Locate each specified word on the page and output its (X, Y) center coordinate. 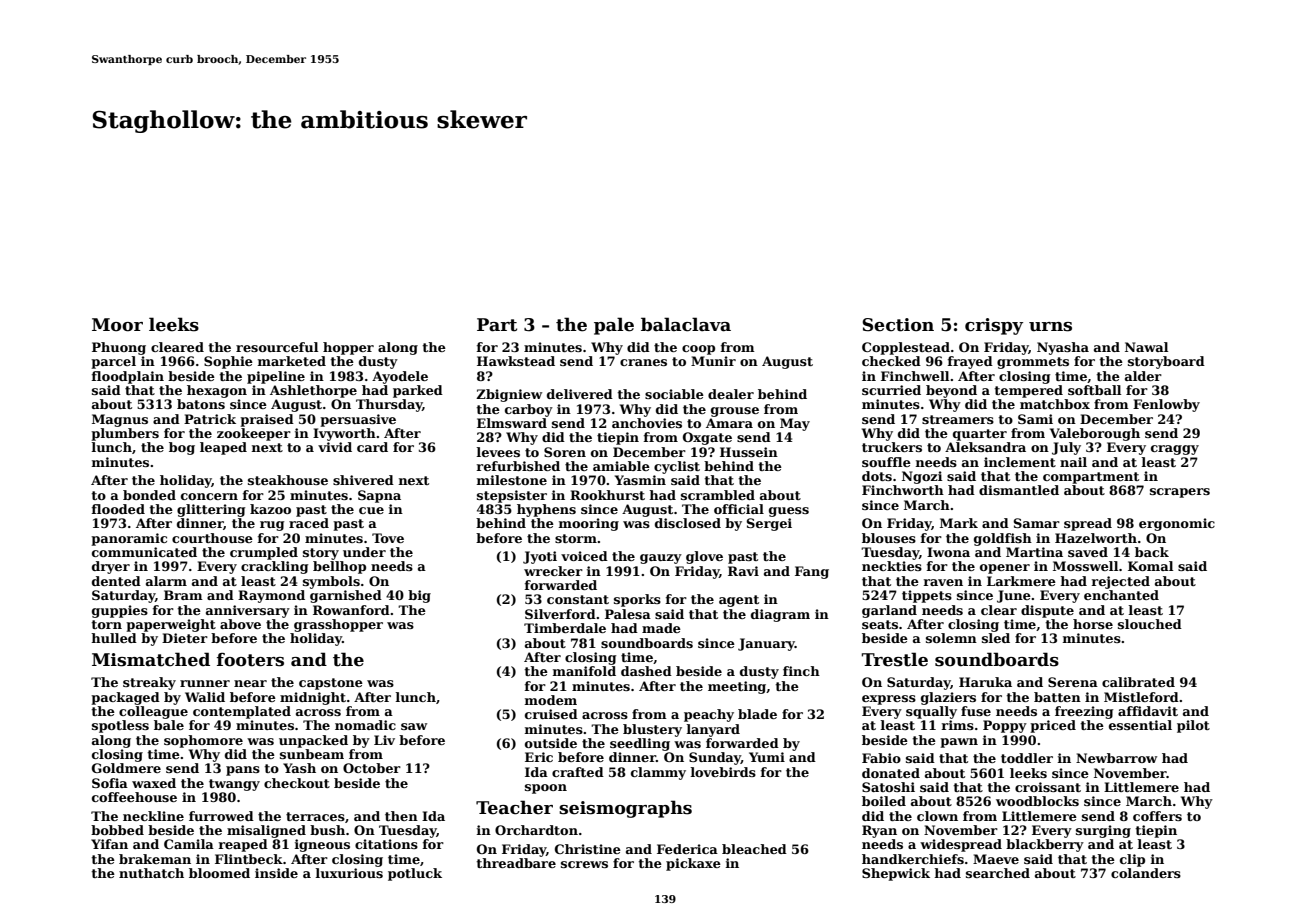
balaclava (686, 324)
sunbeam (312, 754)
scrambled (718, 495)
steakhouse (288, 480)
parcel (113, 362)
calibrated (1138, 682)
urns (1050, 327)
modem (551, 700)
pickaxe (693, 864)
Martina (1034, 552)
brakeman (155, 859)
